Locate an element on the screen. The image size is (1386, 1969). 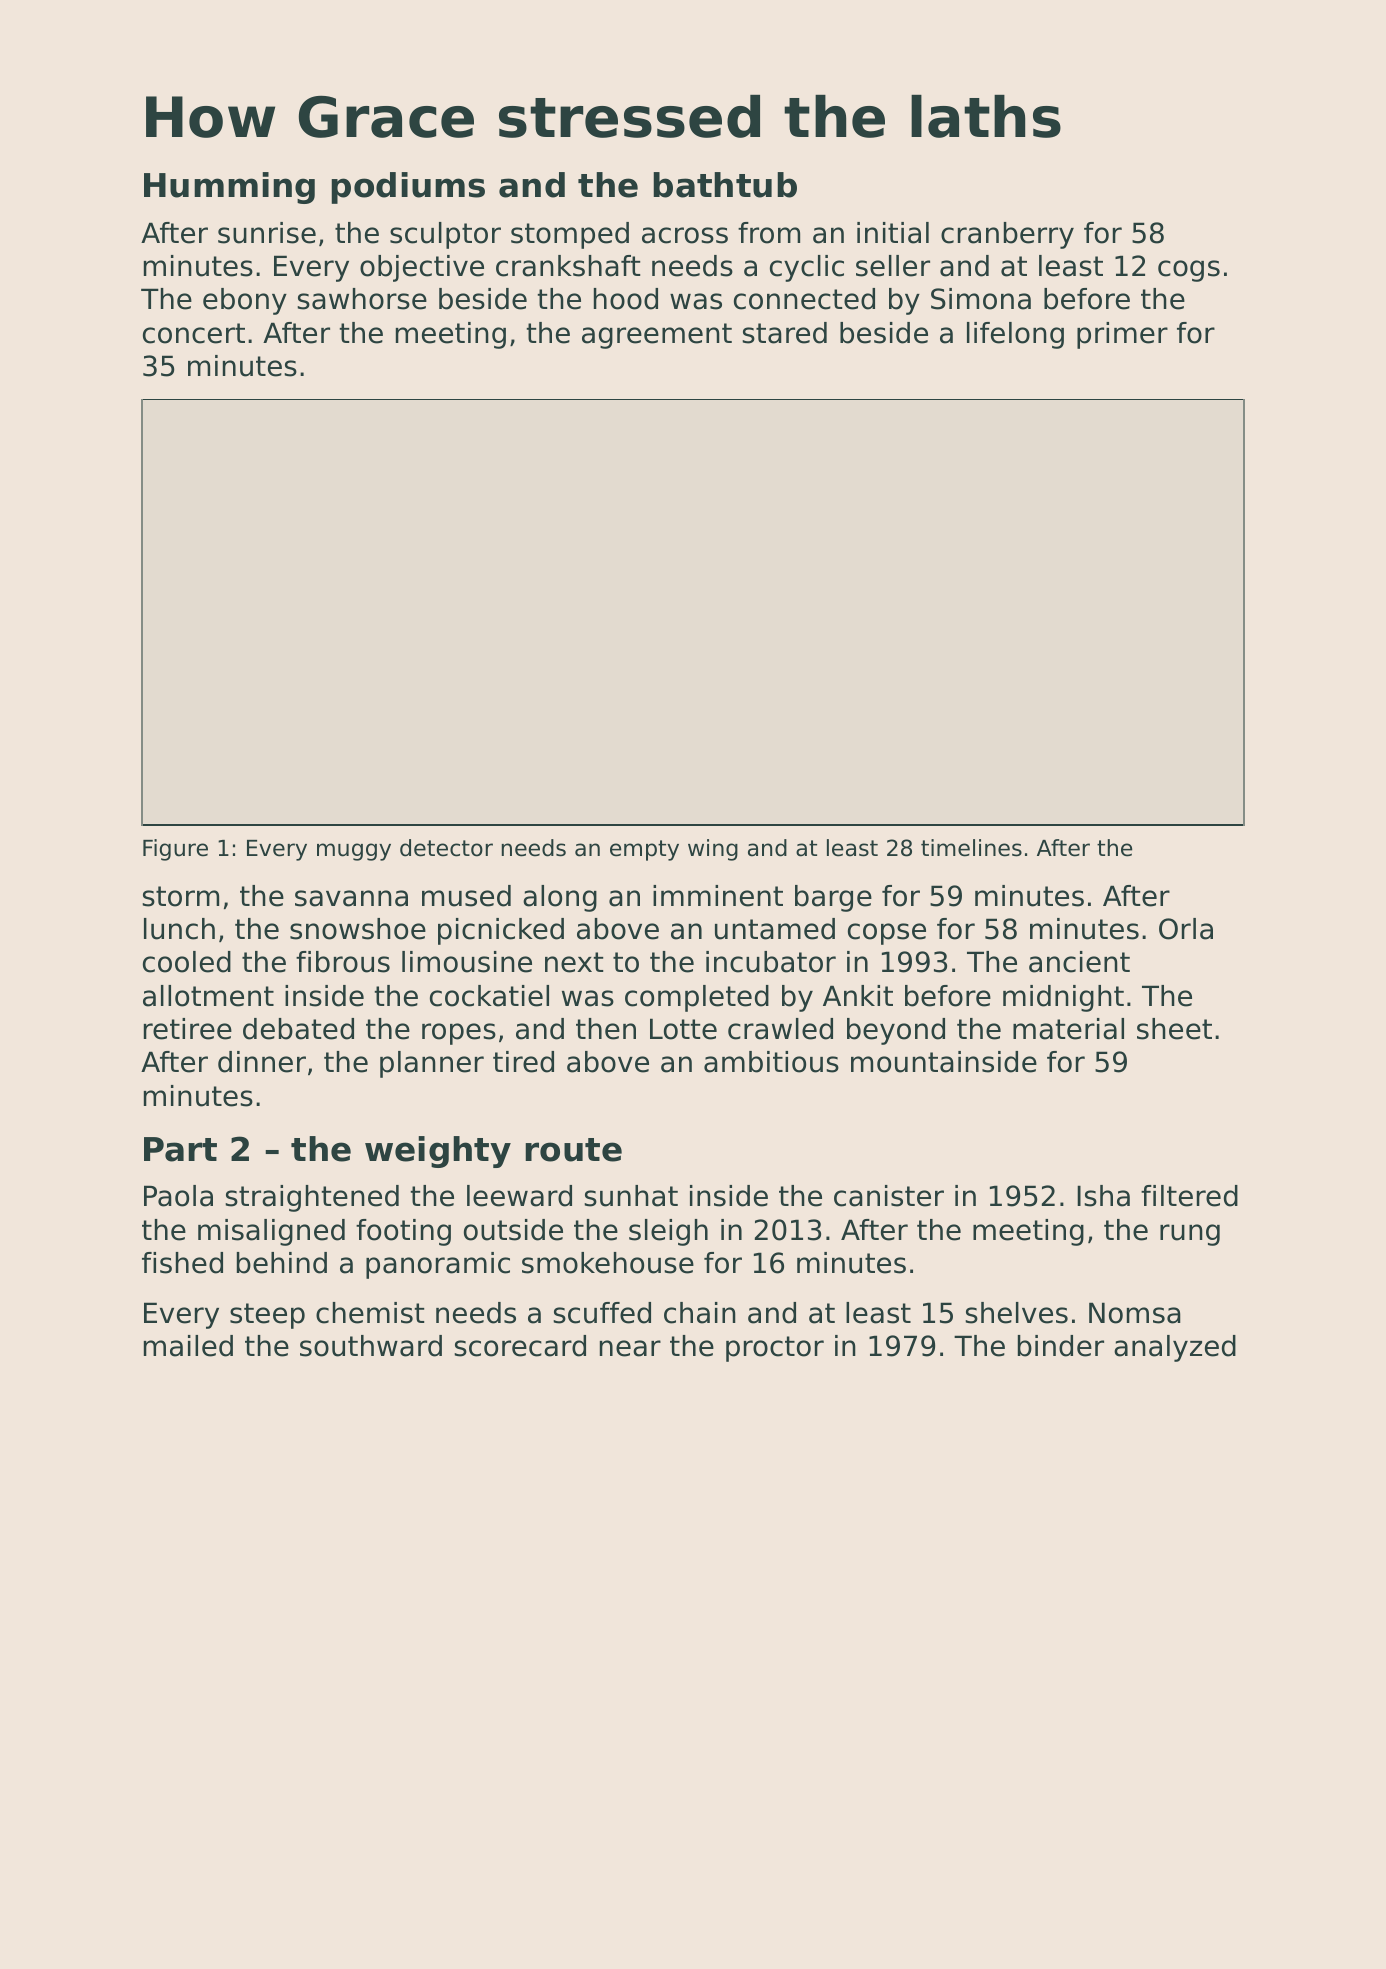
bathtub is located at coordinates (725, 185).
